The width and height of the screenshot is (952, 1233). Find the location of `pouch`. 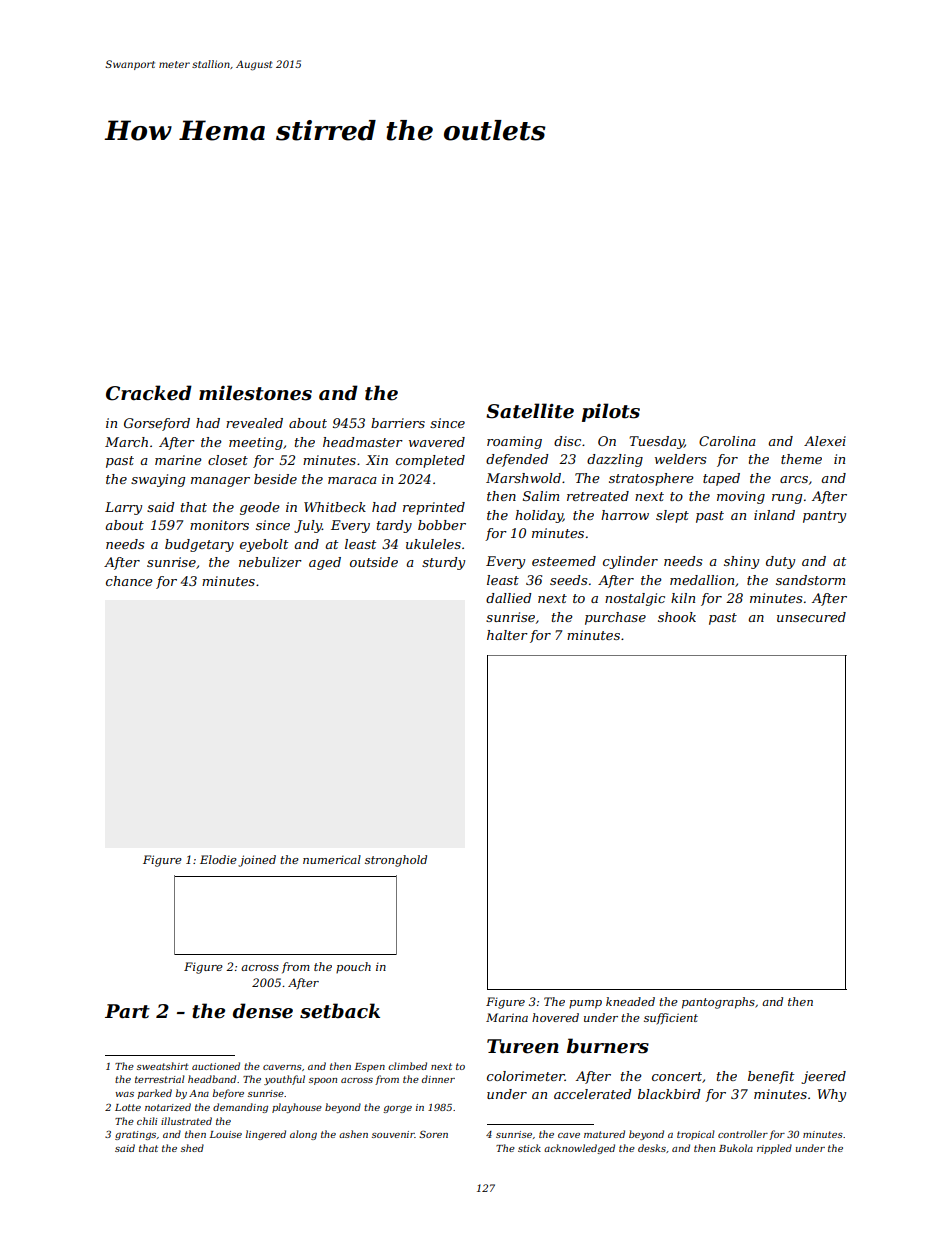

pouch is located at coordinates (353, 967).
